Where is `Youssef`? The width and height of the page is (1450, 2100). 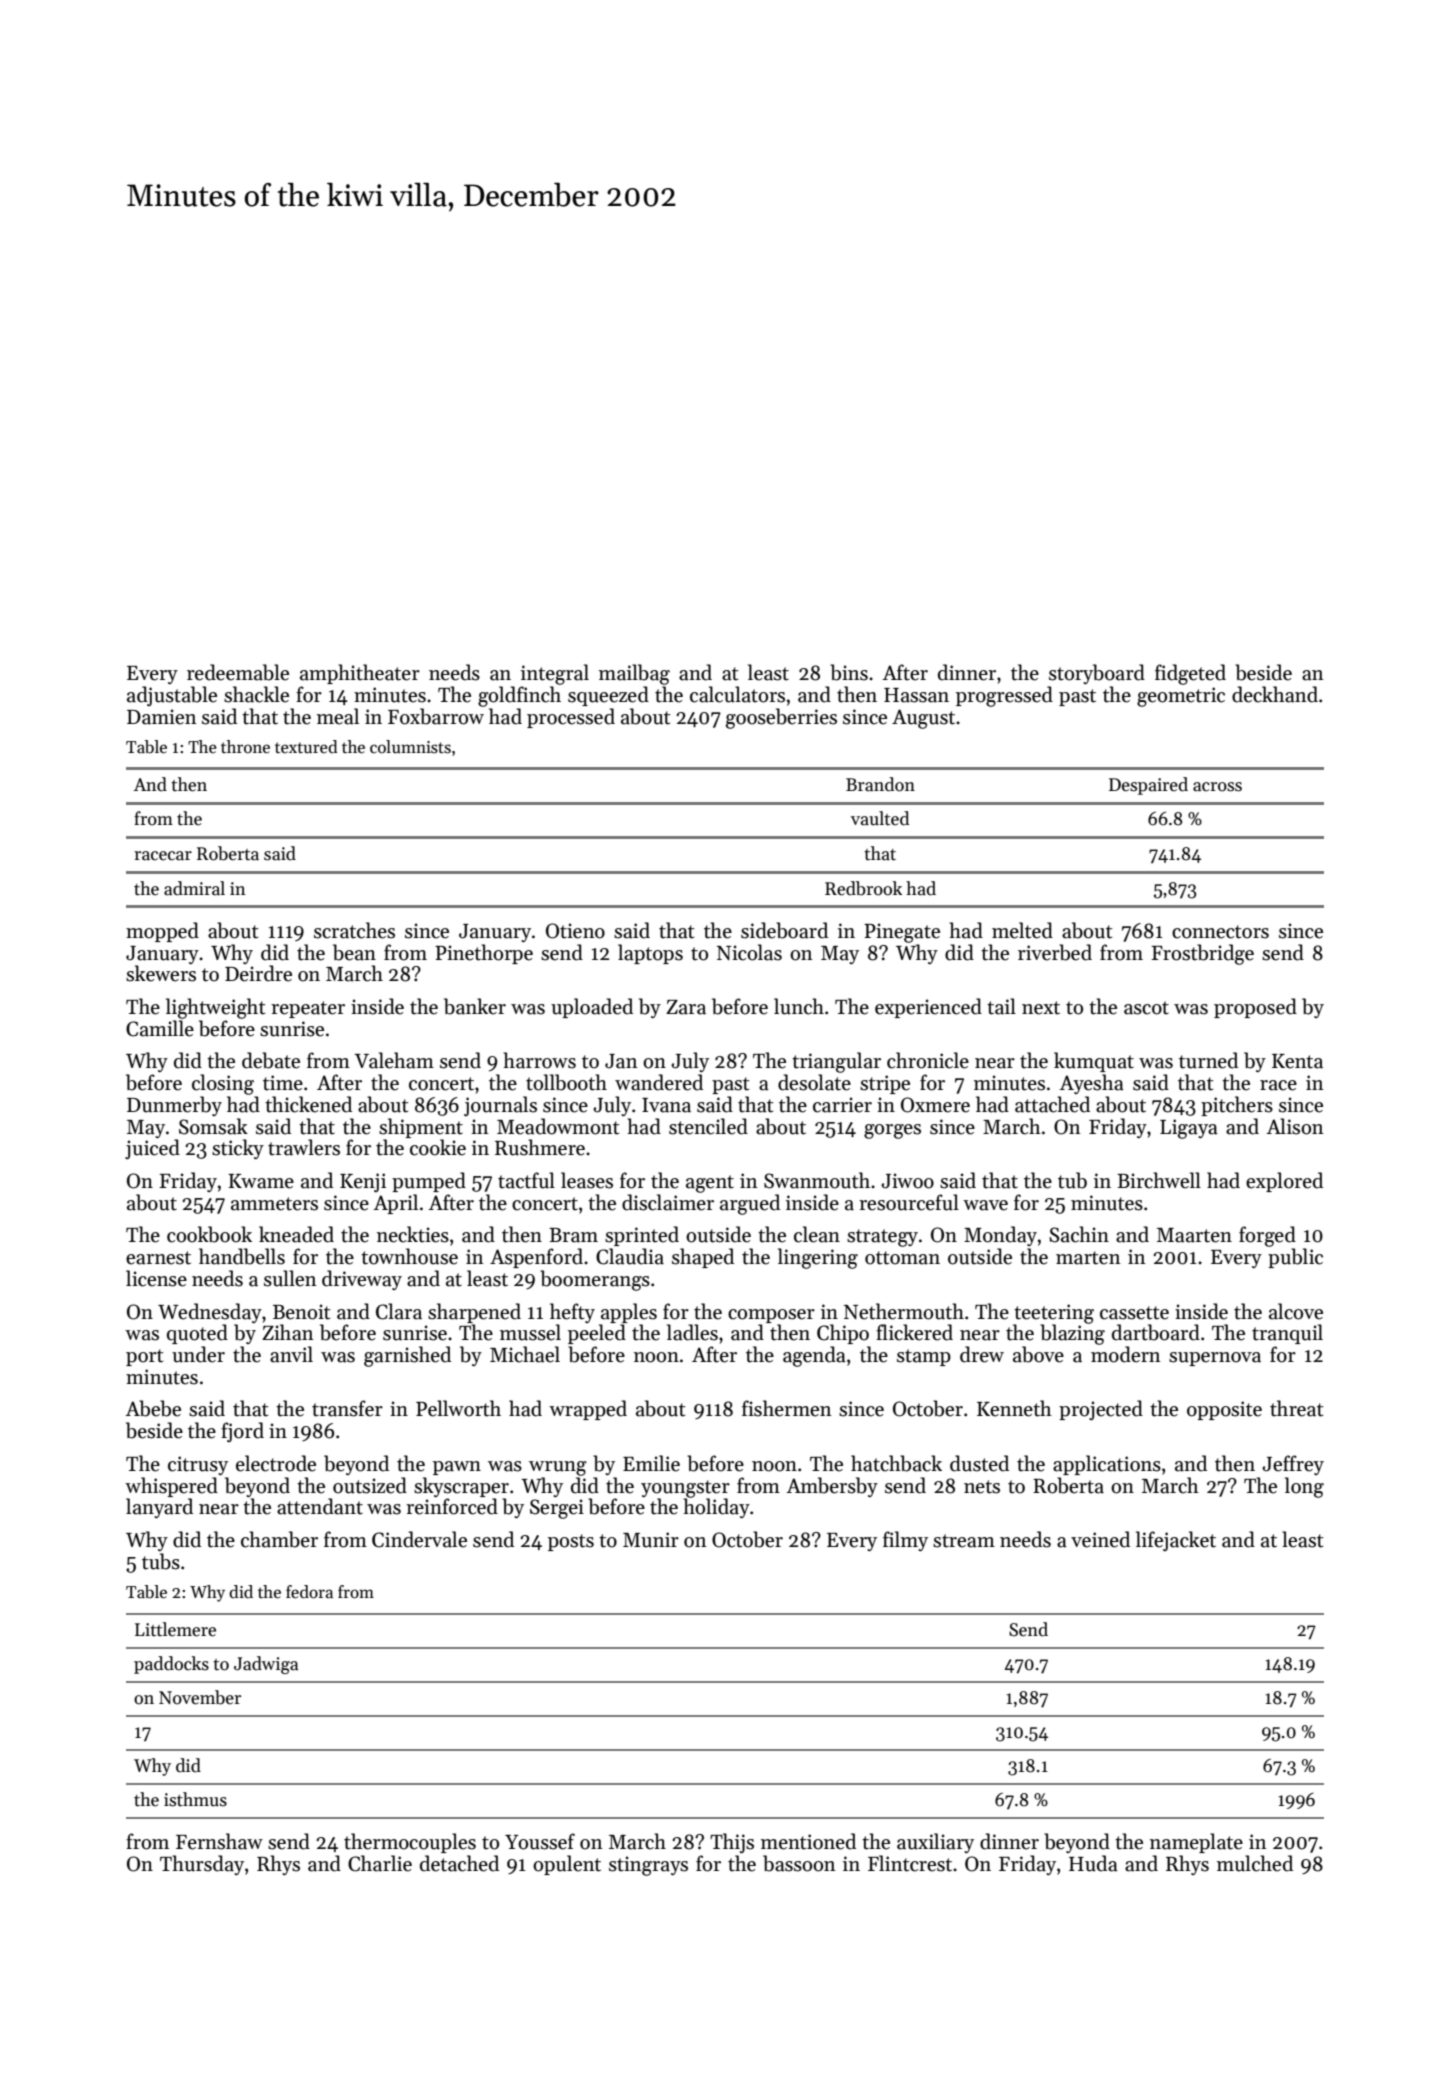 Youssef is located at coordinates (540, 1841).
